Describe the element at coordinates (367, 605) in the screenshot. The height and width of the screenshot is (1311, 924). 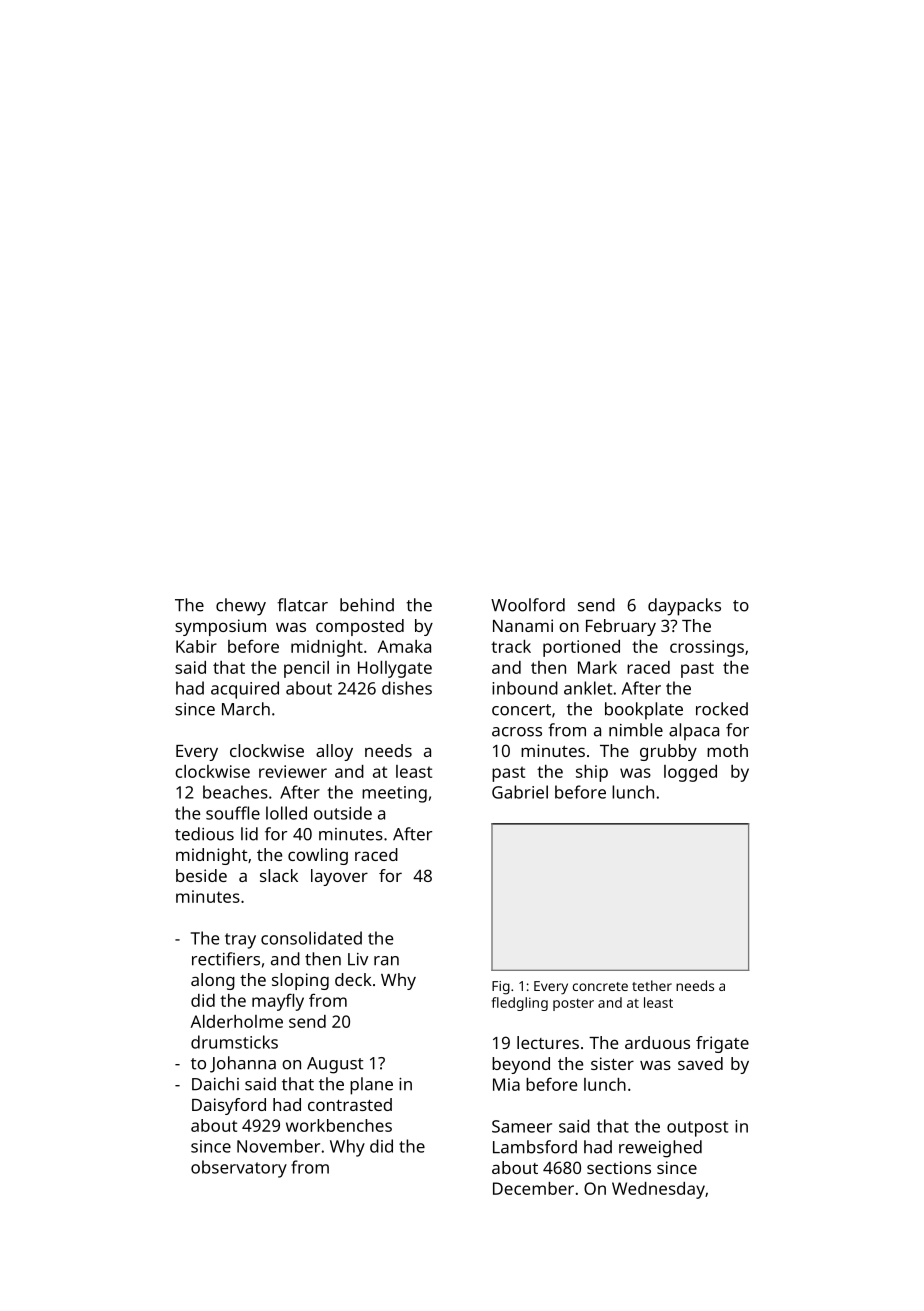
I see `behind` at that location.
